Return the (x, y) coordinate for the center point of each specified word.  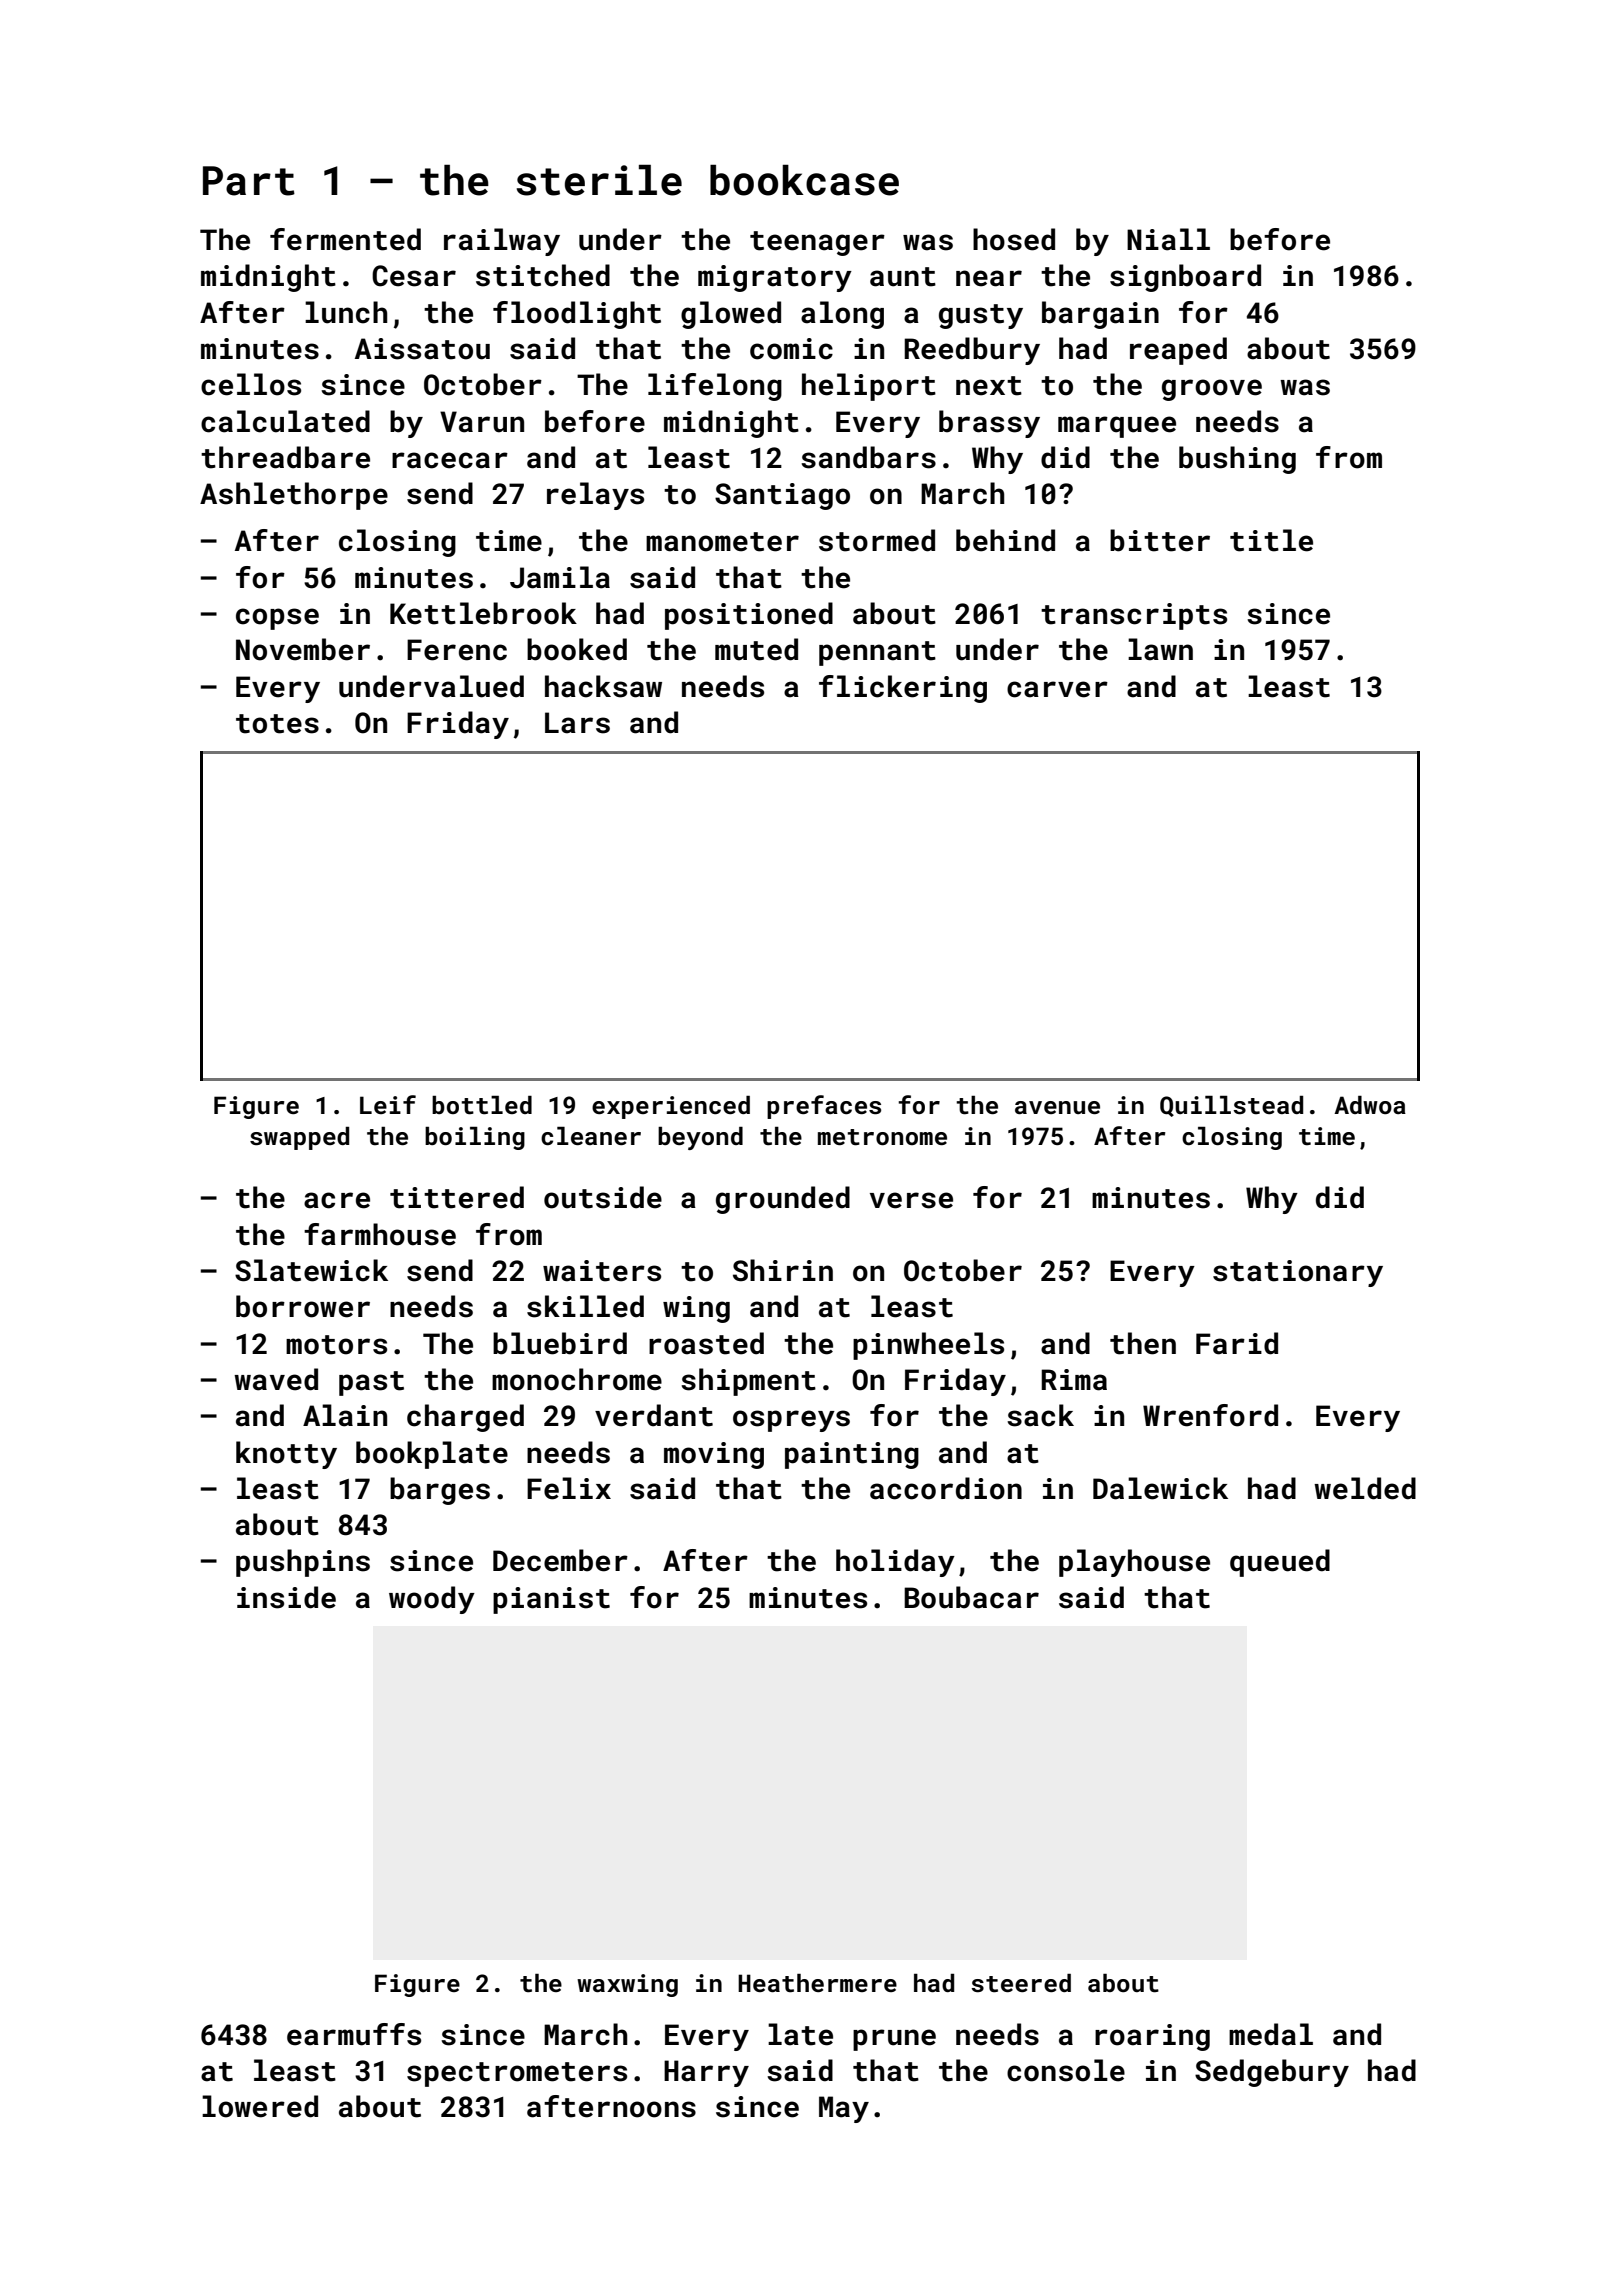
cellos (251, 384)
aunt (903, 277)
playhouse (1134, 1563)
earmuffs (354, 2034)
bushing (1237, 460)
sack (1040, 1415)
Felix (569, 1488)
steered (1021, 1983)
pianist (551, 1600)
